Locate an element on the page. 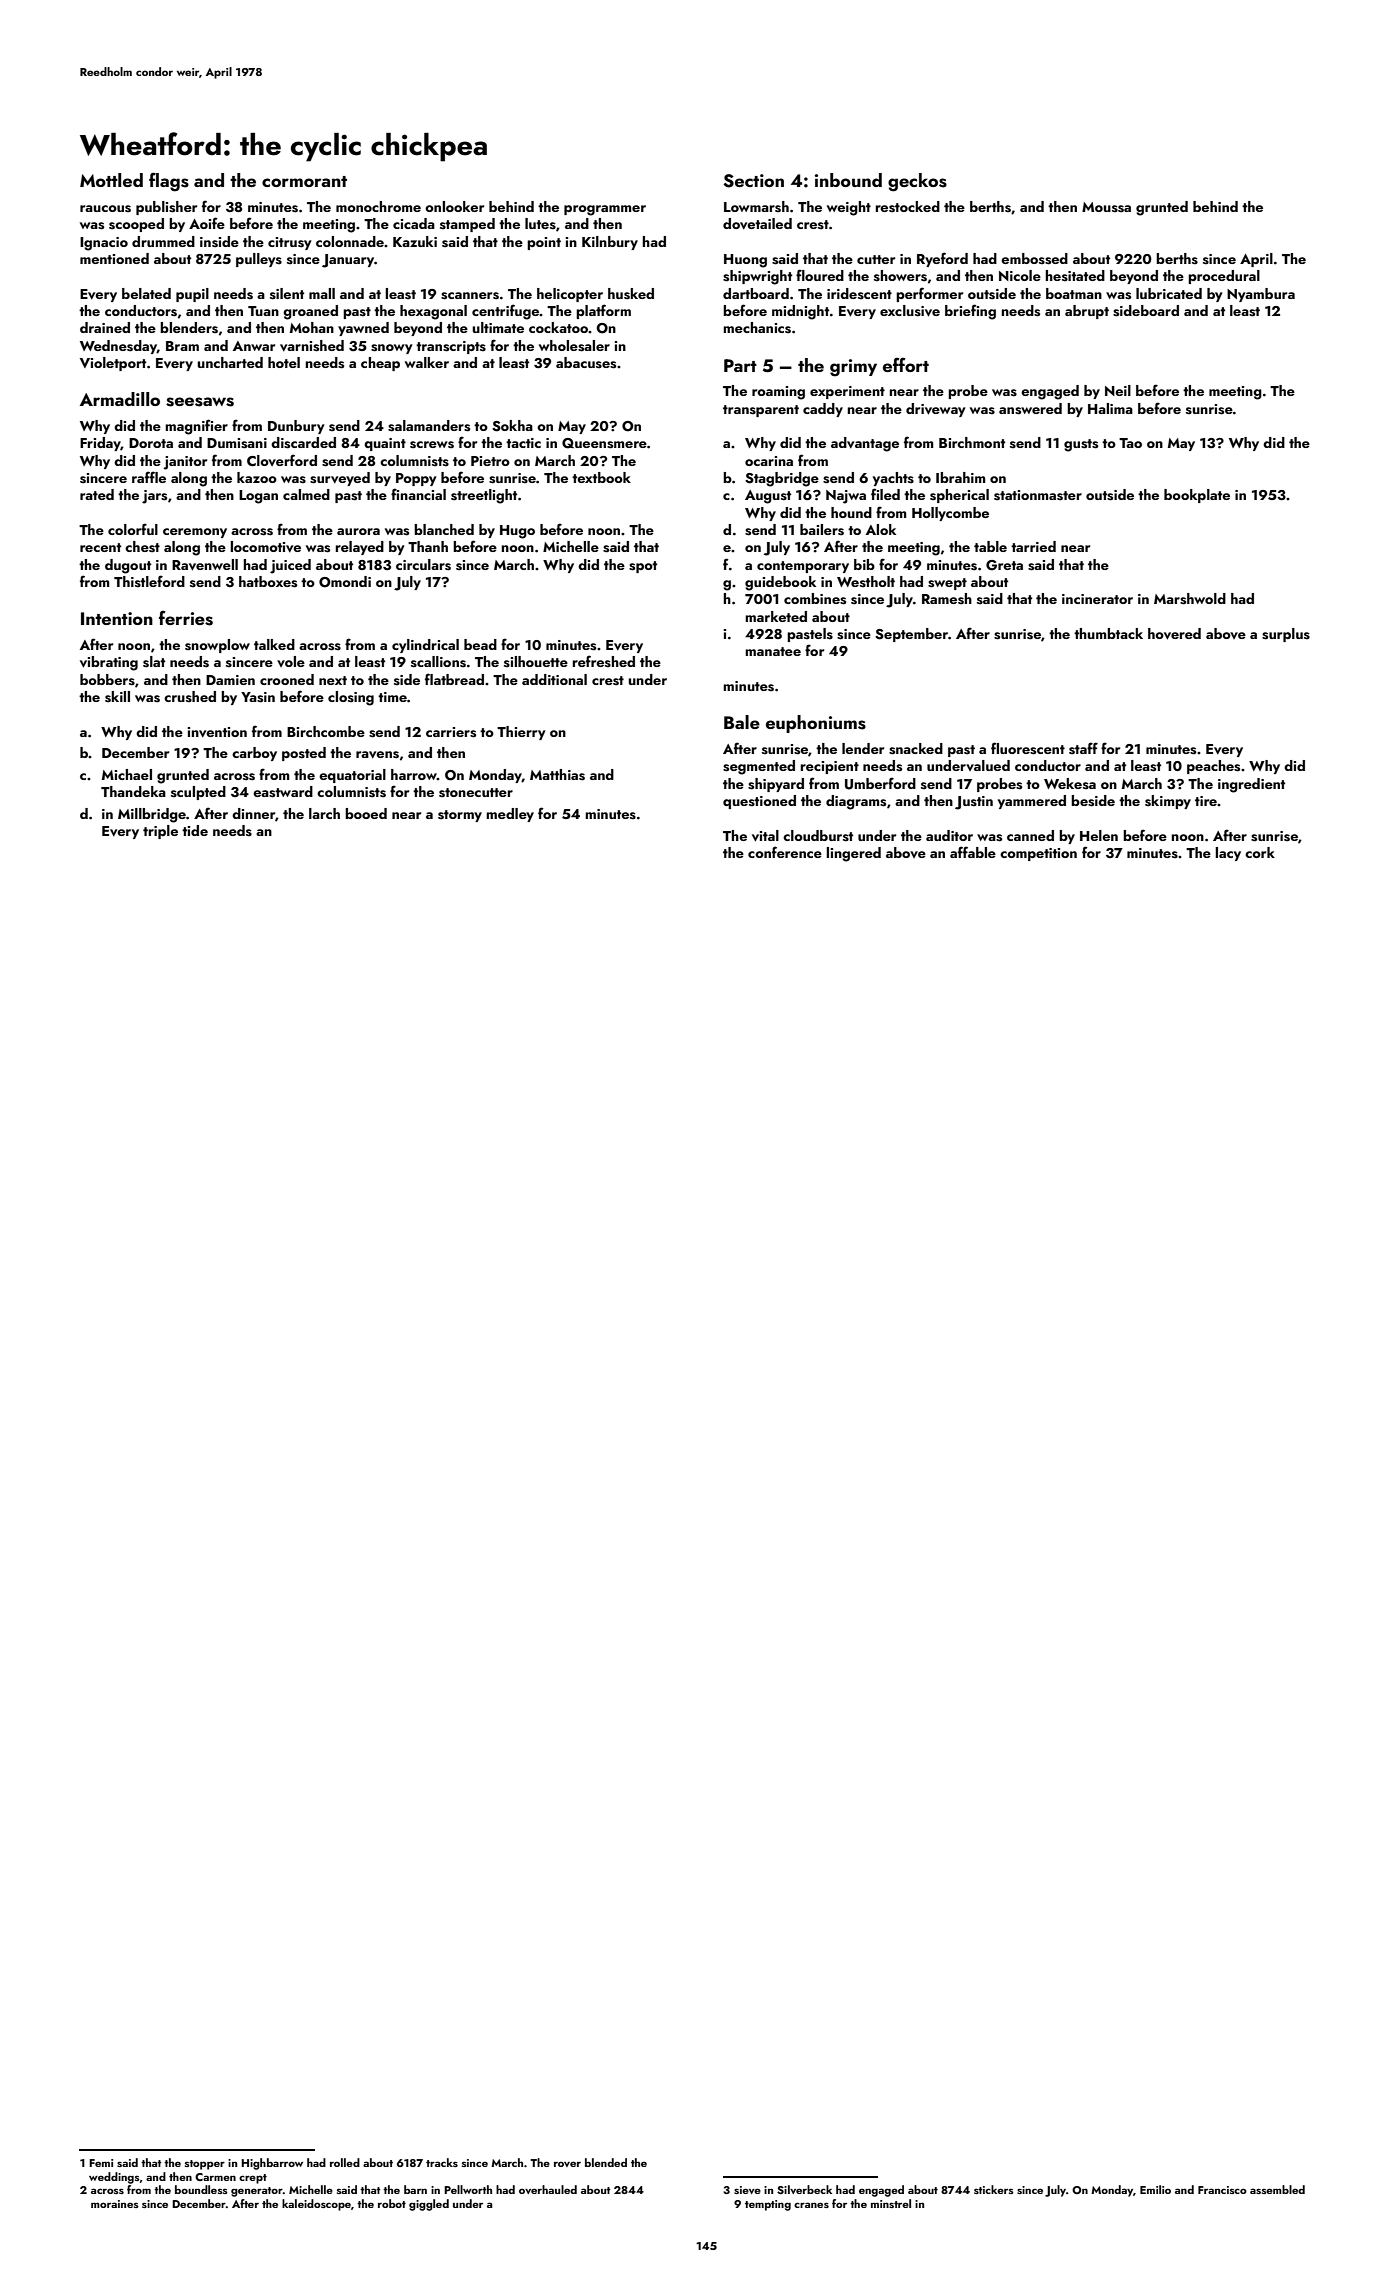 This image has width=1392, height=2293. briefing is located at coordinates (970, 312).
